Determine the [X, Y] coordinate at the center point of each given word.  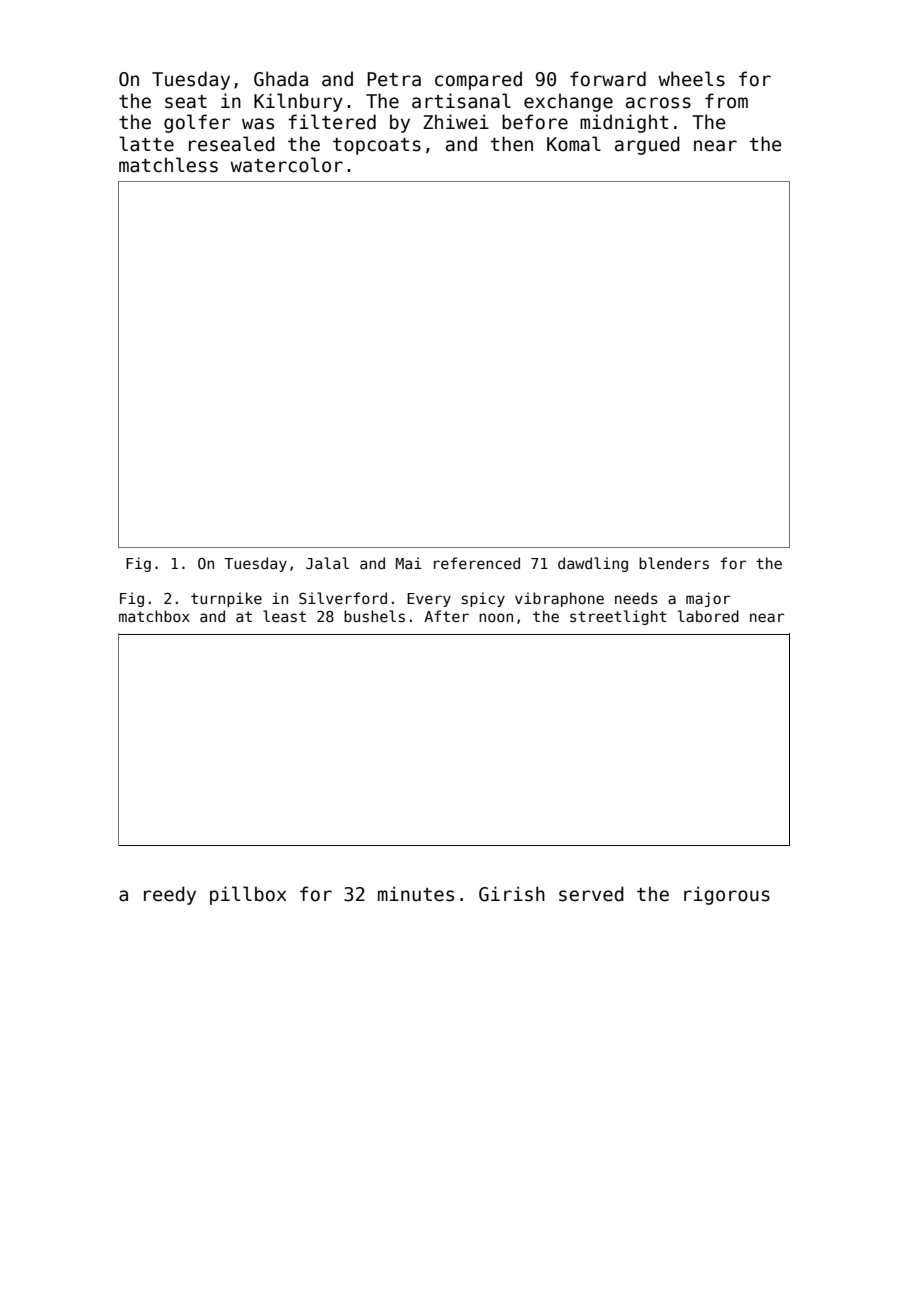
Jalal [327, 563]
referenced [477, 563]
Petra [394, 79]
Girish [512, 894]
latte [146, 144]
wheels [691, 79]
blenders [674, 563]
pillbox [248, 895]
